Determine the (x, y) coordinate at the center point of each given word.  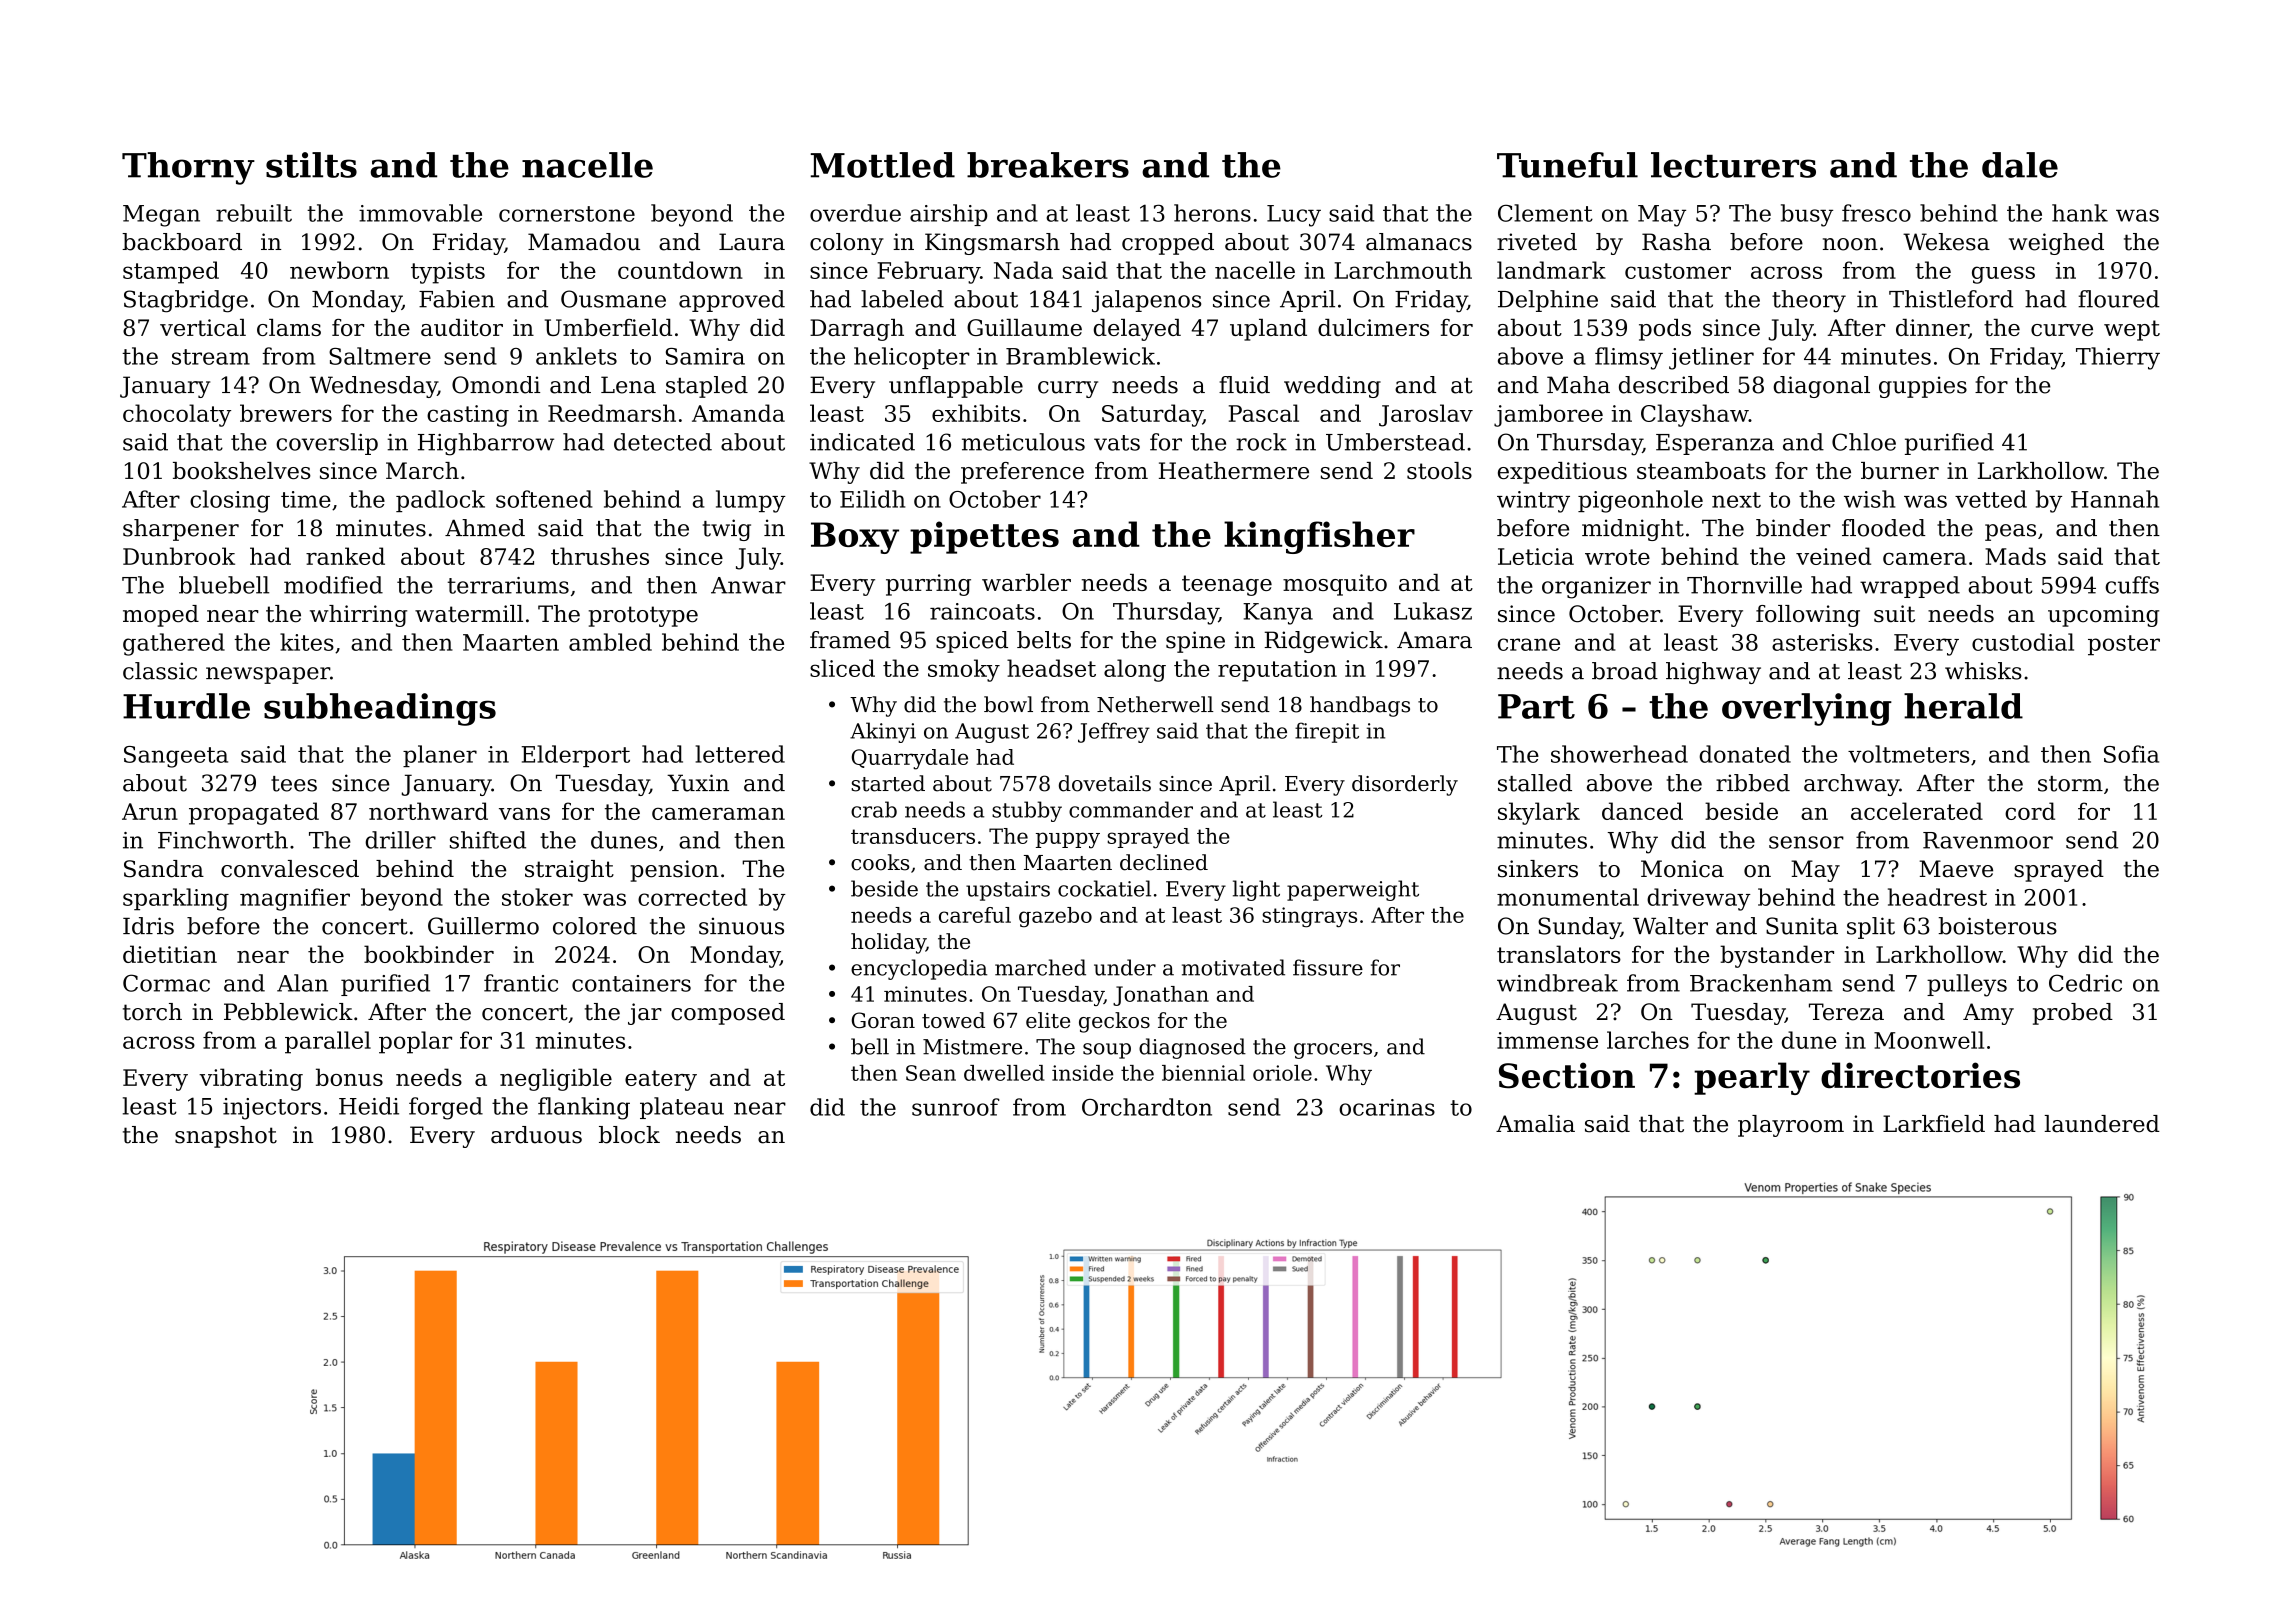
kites (307, 642)
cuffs (2132, 585)
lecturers (1733, 165)
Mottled (883, 165)
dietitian (170, 954)
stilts (311, 165)
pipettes (984, 537)
